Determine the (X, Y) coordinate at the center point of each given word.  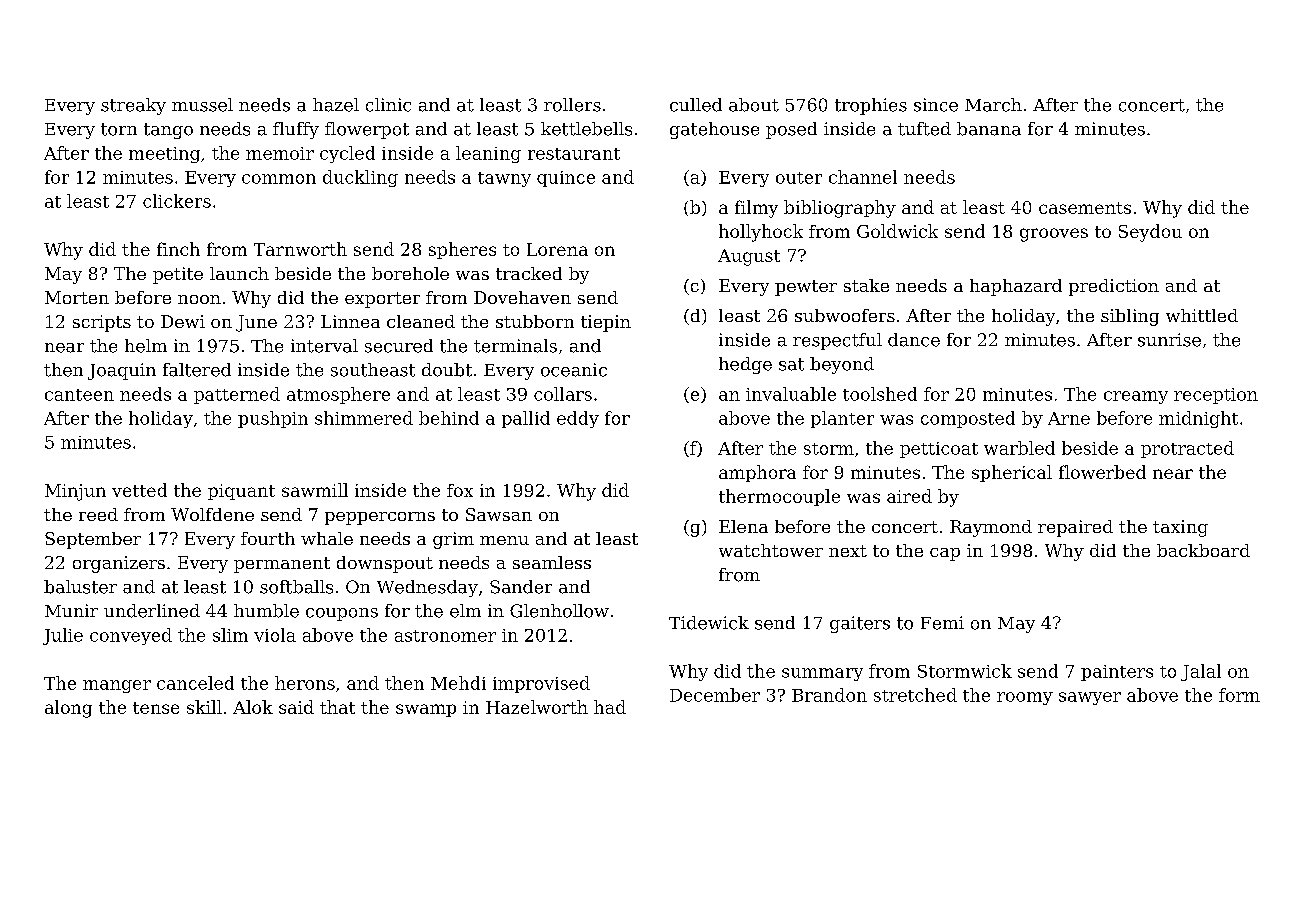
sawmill (315, 490)
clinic (388, 105)
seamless (552, 562)
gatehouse (714, 130)
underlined (152, 611)
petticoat (939, 450)
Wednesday (427, 588)
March (993, 105)
